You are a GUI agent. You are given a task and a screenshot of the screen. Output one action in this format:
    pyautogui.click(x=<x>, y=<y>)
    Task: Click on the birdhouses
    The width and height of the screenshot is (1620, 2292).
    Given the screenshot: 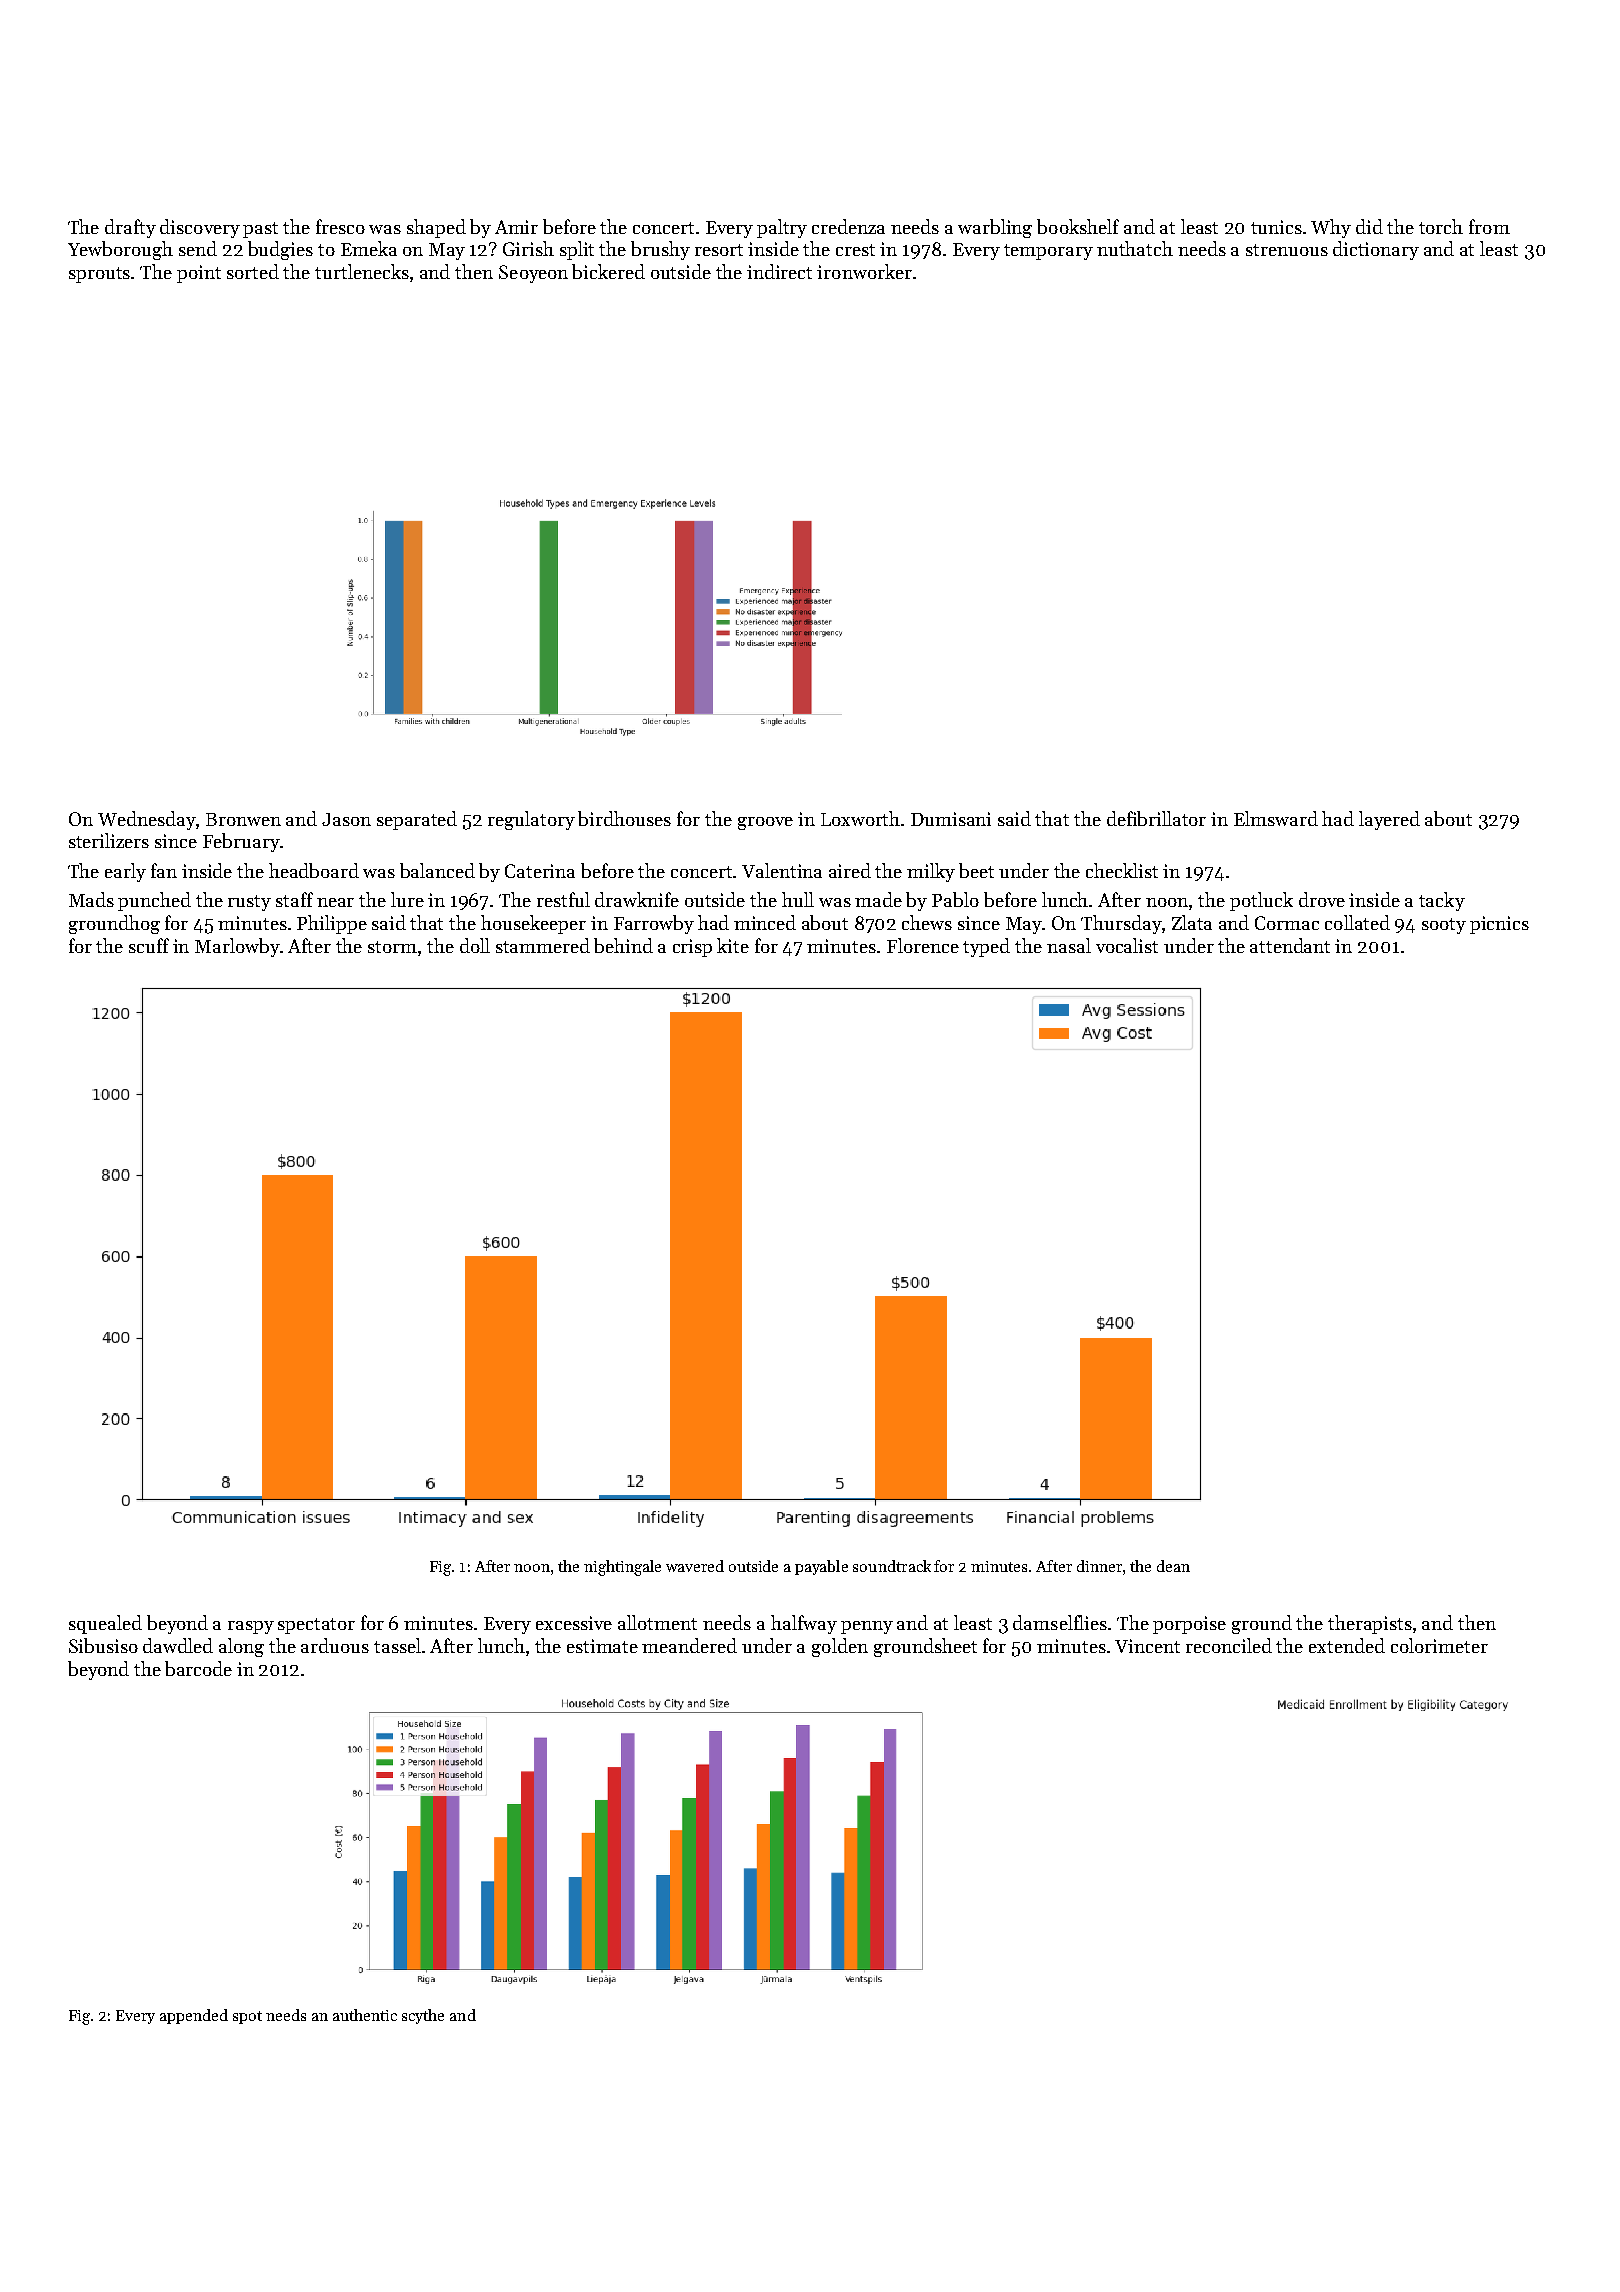 What is the action you would take?
    pyautogui.click(x=624, y=818)
